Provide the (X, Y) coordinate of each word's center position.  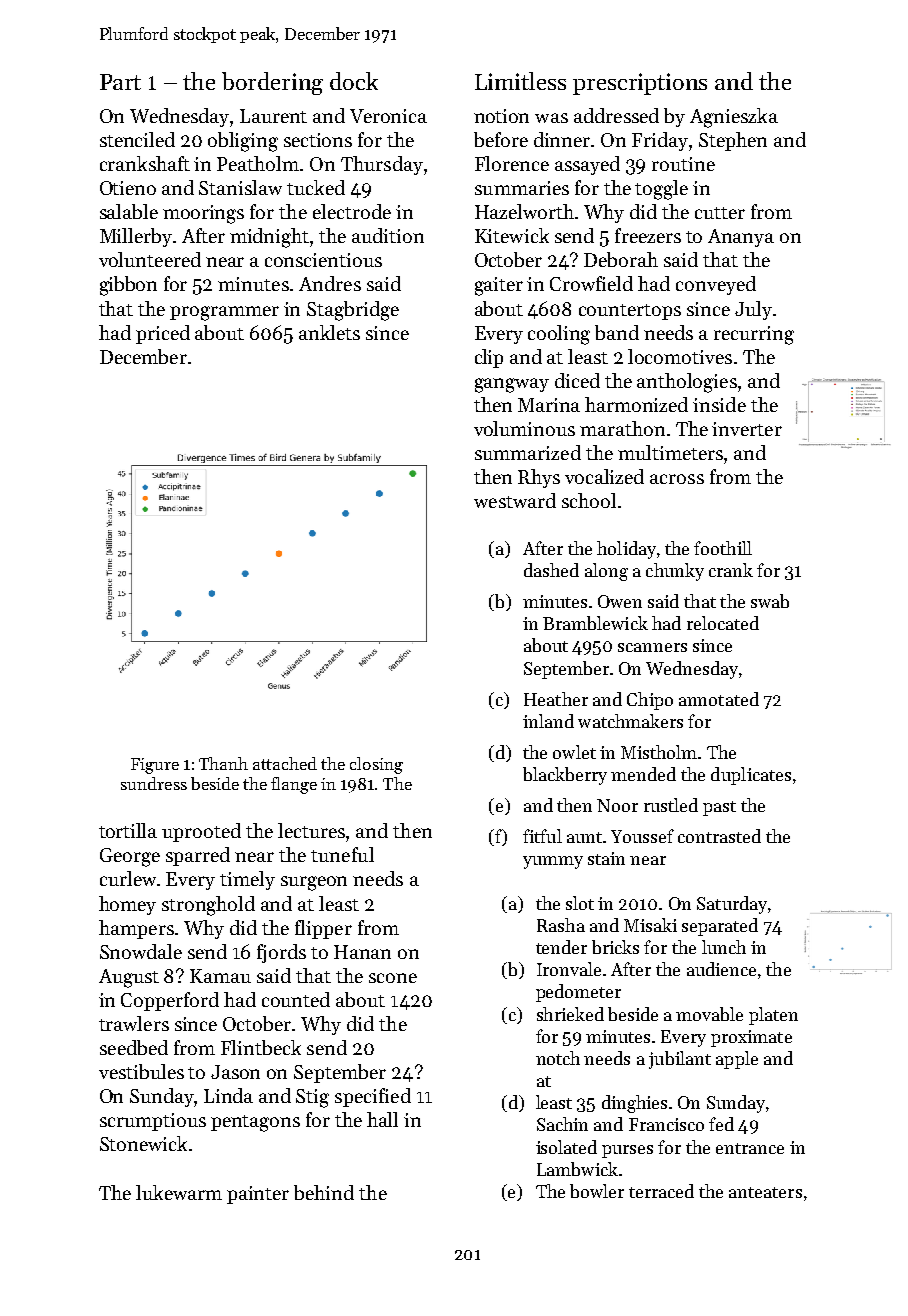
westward (515, 500)
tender (561, 947)
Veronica (388, 116)
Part (120, 82)
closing (376, 765)
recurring (754, 335)
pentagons (255, 1123)
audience (721, 969)
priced (163, 334)
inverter (747, 429)
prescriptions (640, 84)
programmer (224, 313)
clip (489, 358)
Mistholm (659, 752)
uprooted (201, 832)
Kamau (220, 976)
